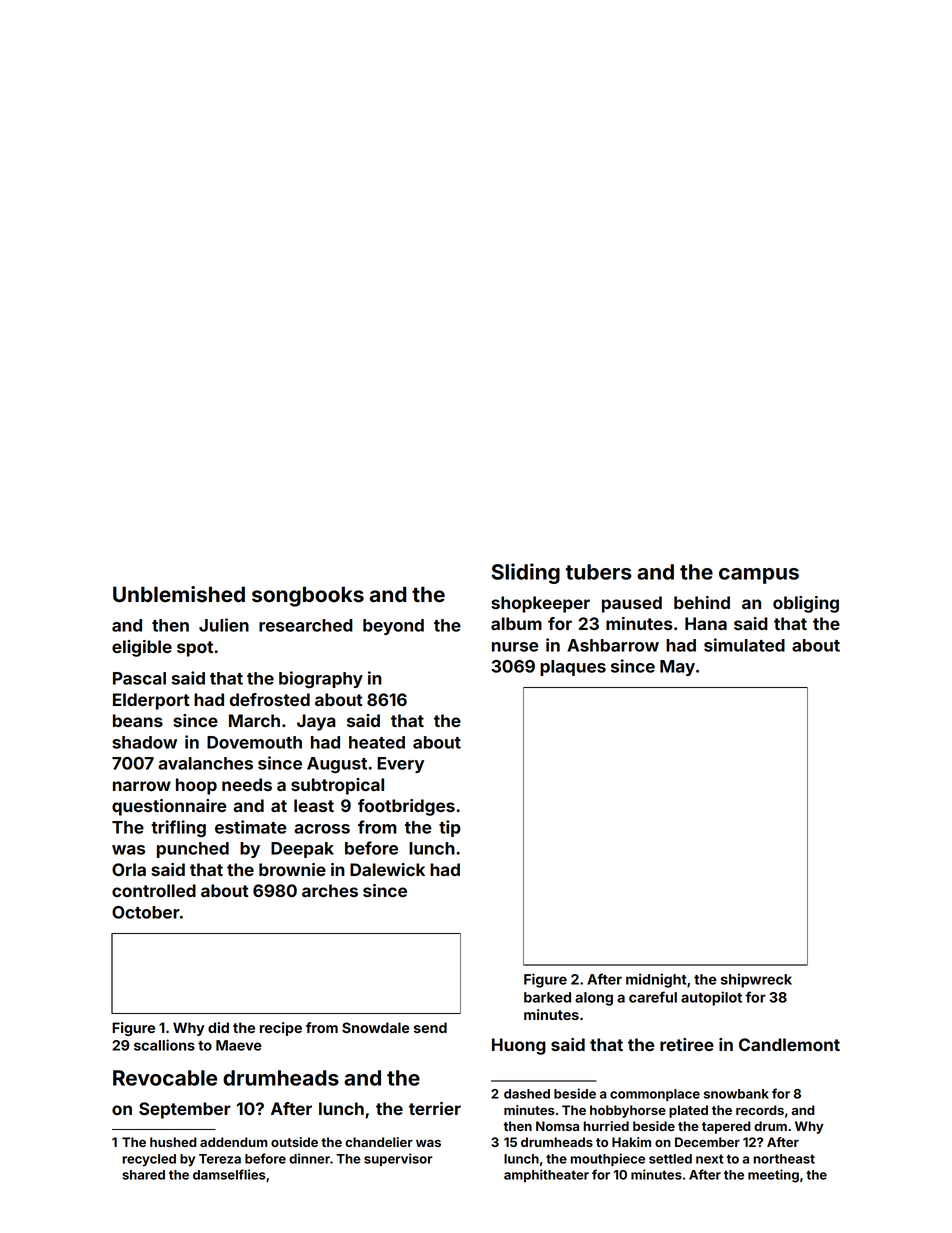 The image size is (952, 1233). Describe the element at coordinates (149, 1160) in the screenshot. I see `recycled` at that location.
